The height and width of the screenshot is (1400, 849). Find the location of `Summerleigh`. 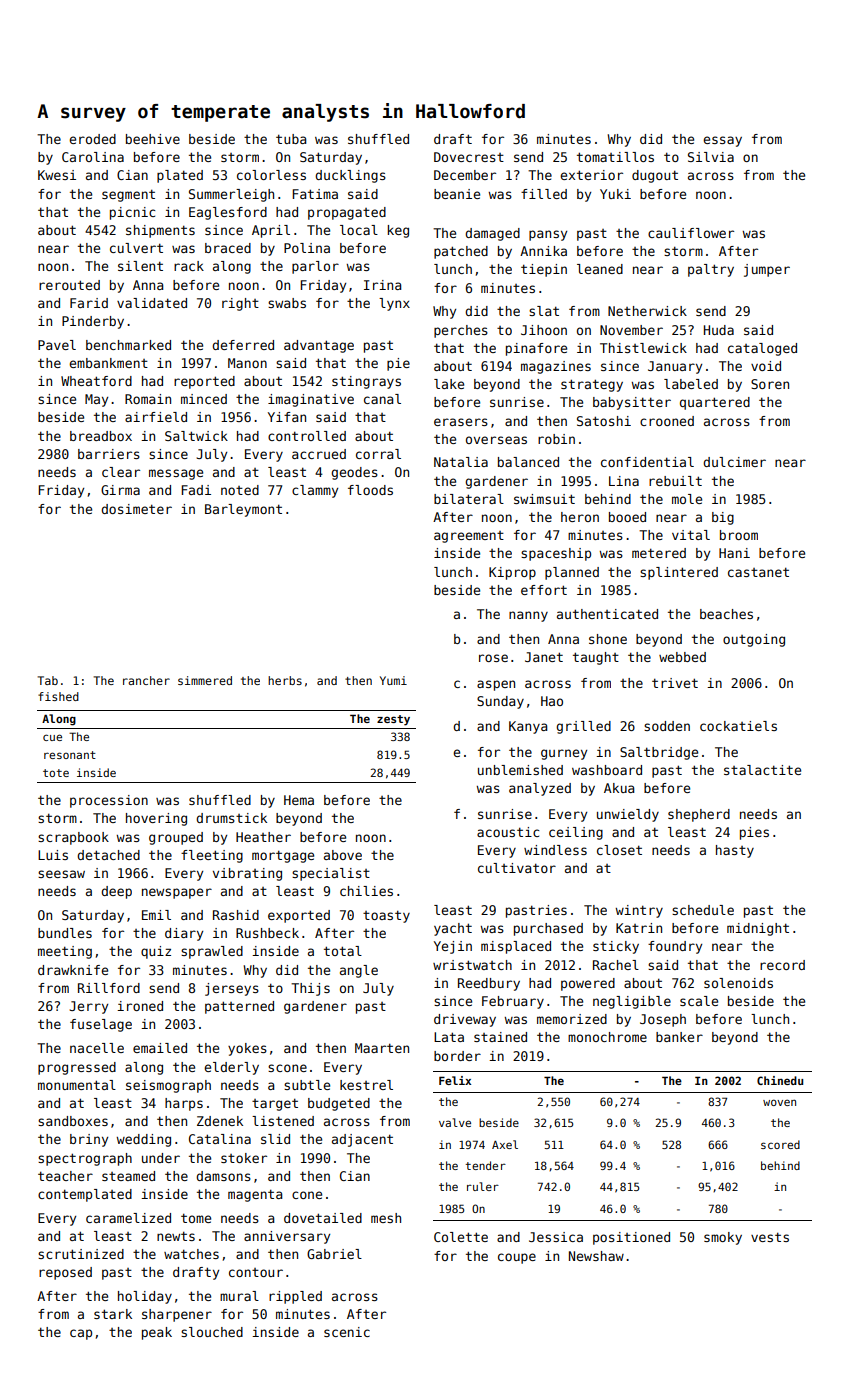

Summerleigh is located at coordinates (231, 195).
